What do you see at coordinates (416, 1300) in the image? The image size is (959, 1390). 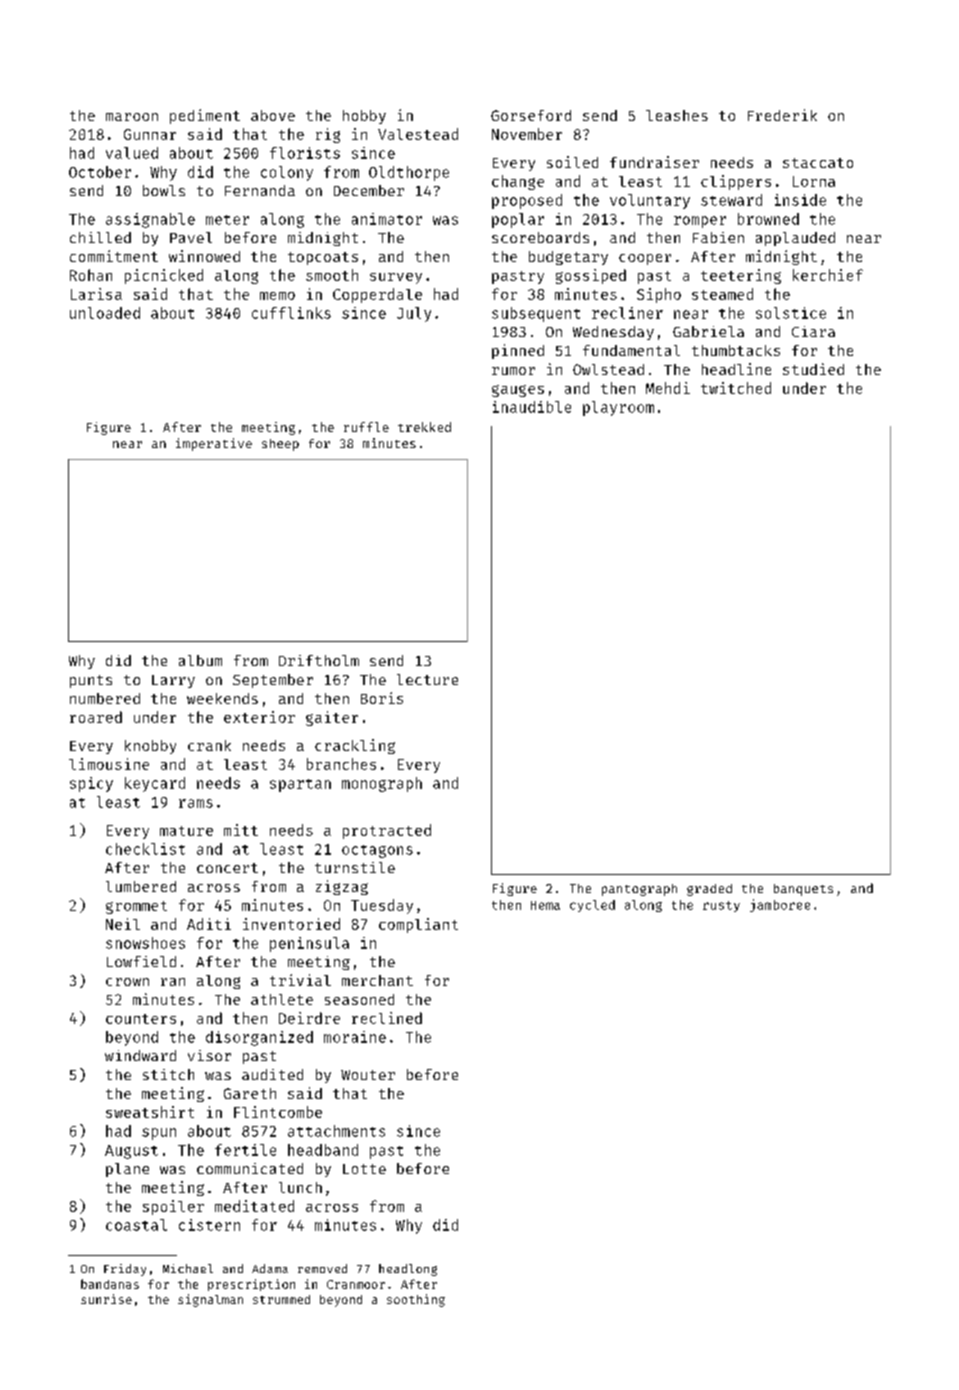 I see `soothing` at bounding box center [416, 1300].
